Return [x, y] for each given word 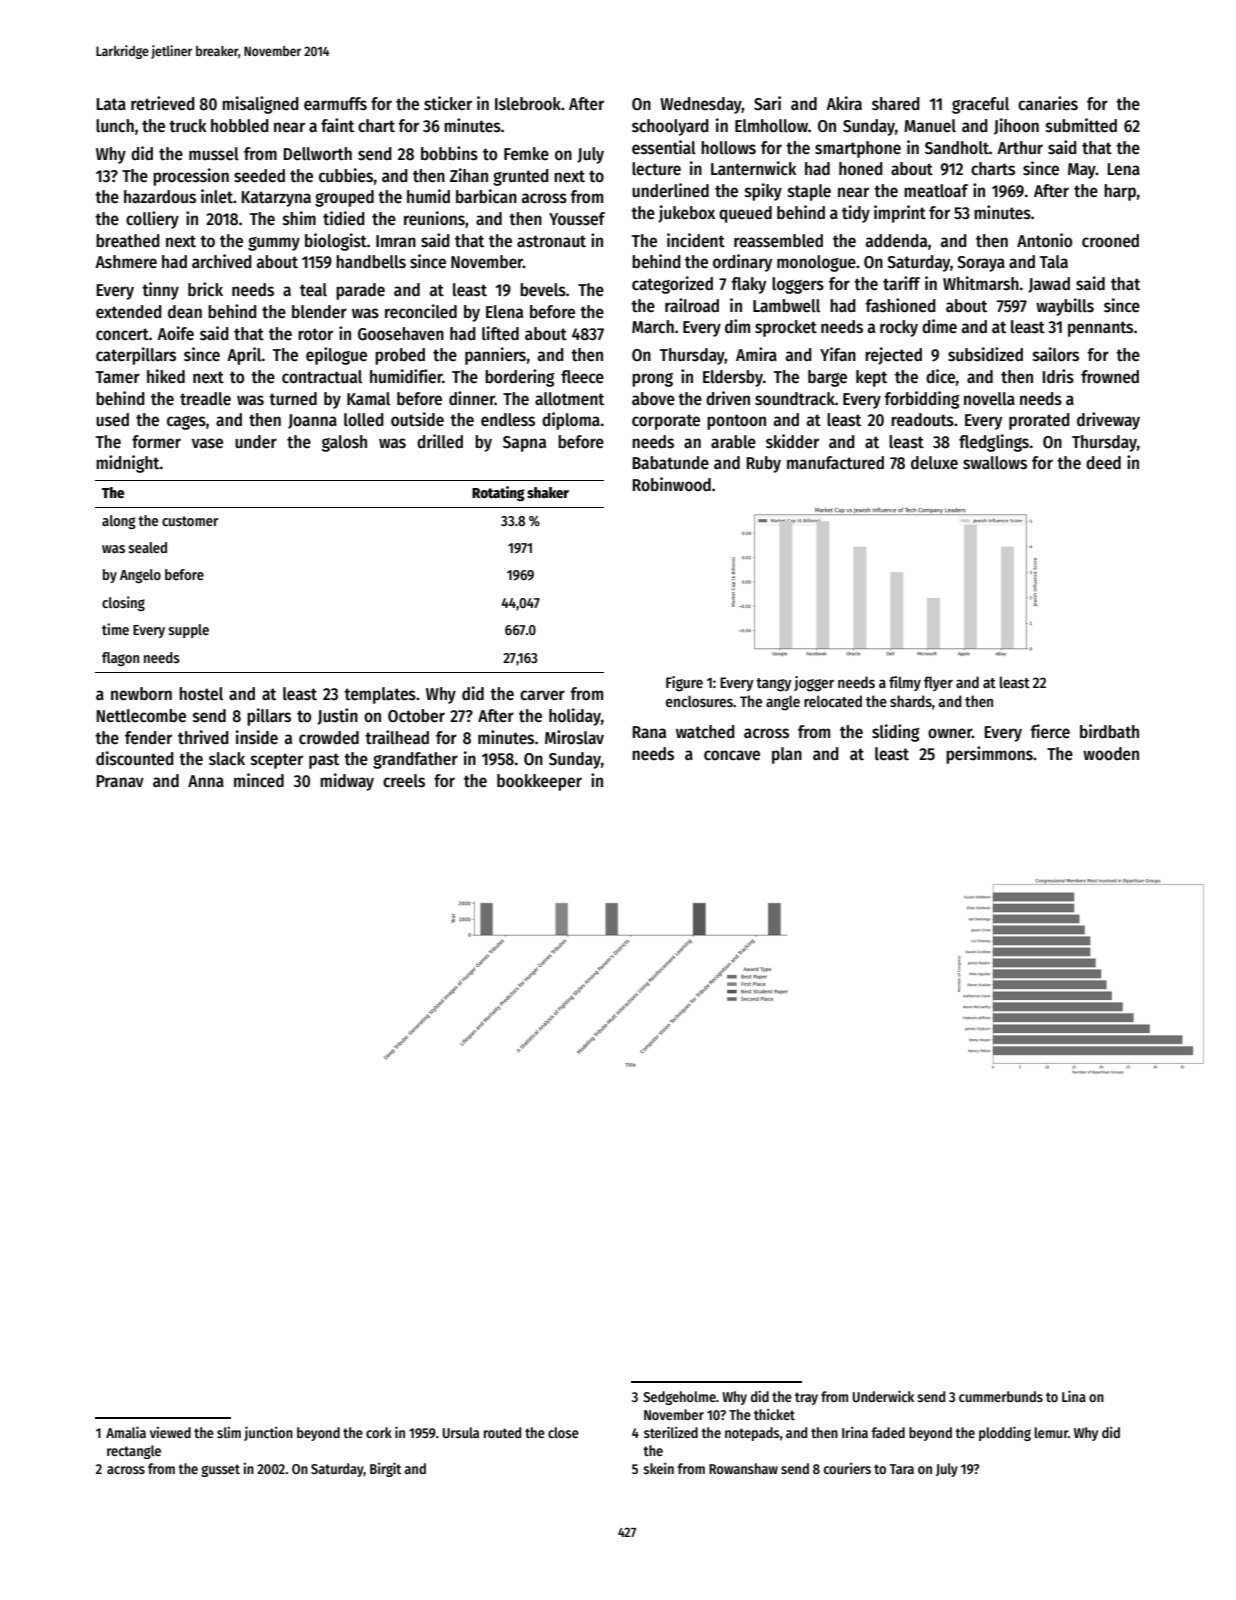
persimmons [989, 755]
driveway [1108, 421]
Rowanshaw [743, 1468]
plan [787, 755]
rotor [315, 334]
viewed [170, 1432]
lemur [1051, 1432]
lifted [500, 333]
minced [259, 780]
